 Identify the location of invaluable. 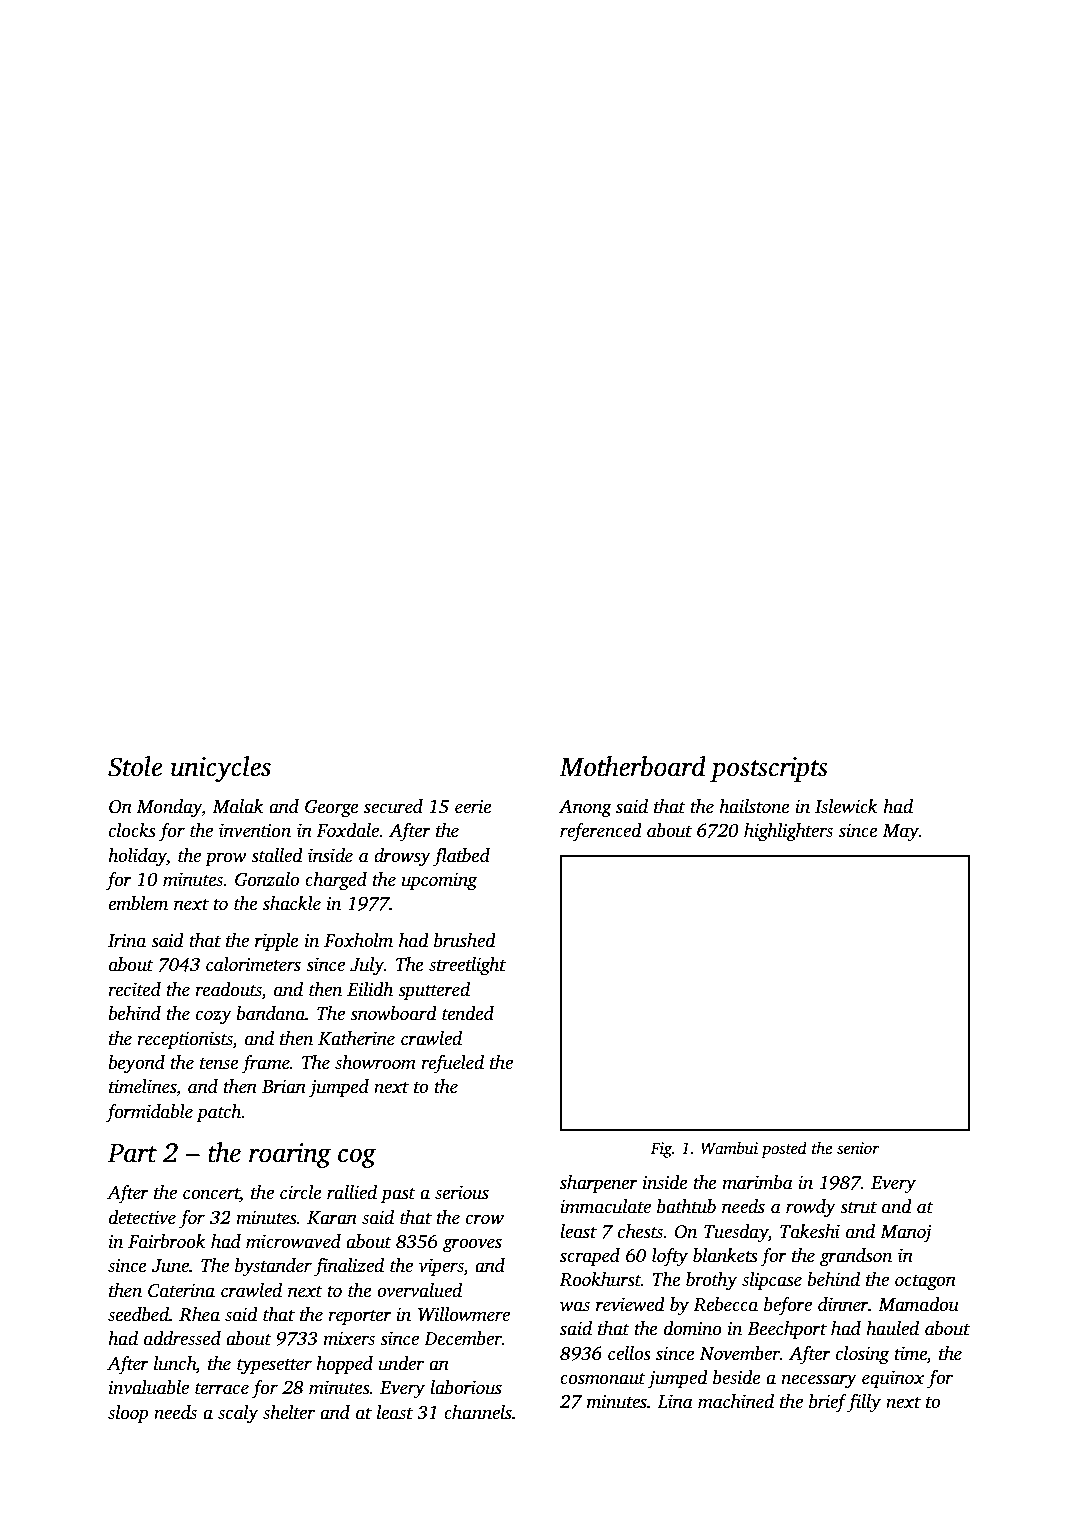
(149, 1387).
